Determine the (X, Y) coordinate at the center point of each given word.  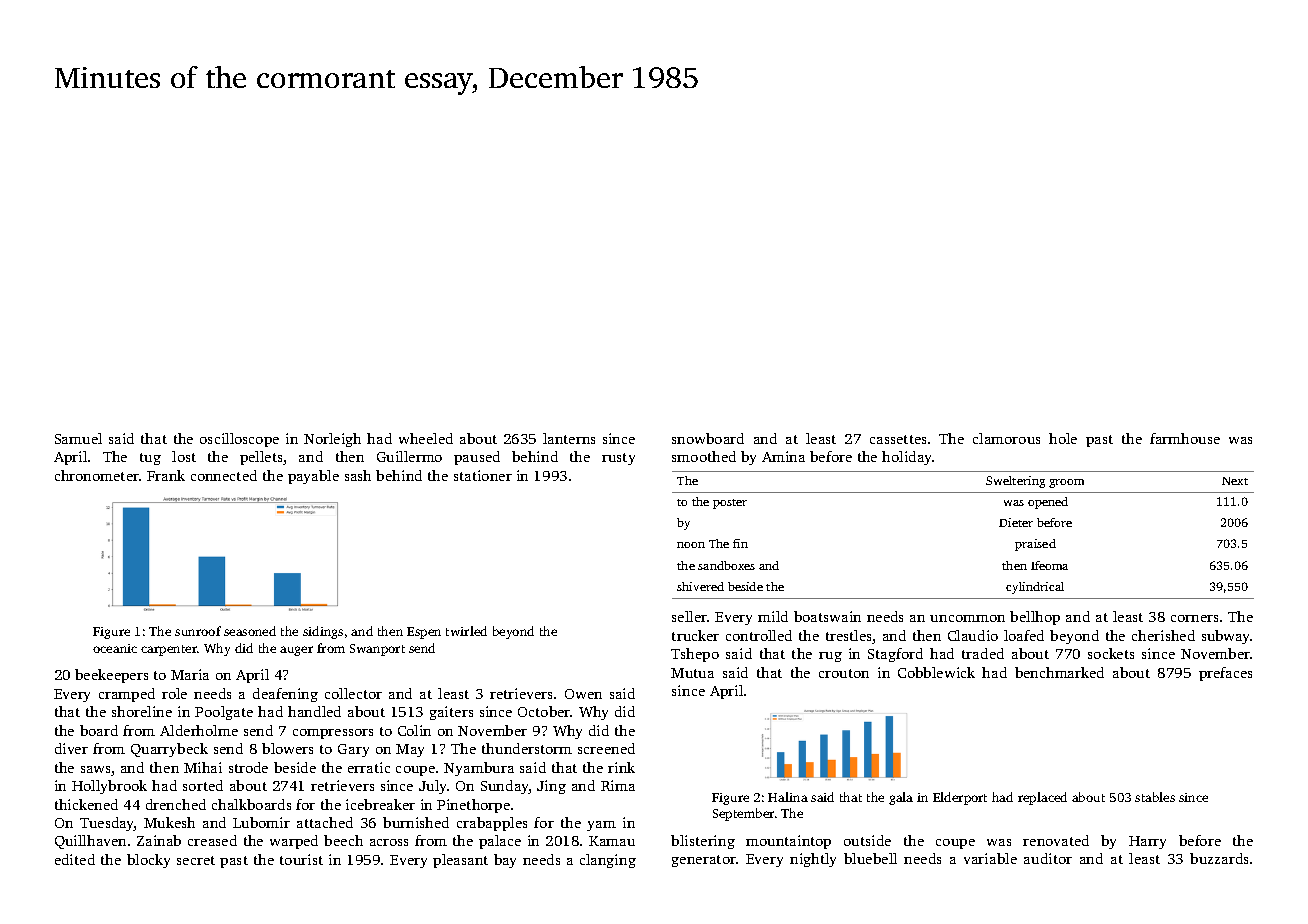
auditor (1048, 858)
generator (704, 861)
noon (691, 545)
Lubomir (261, 822)
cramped (127, 695)
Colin (414, 730)
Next (1235, 481)
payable (313, 477)
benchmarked (1059, 672)
